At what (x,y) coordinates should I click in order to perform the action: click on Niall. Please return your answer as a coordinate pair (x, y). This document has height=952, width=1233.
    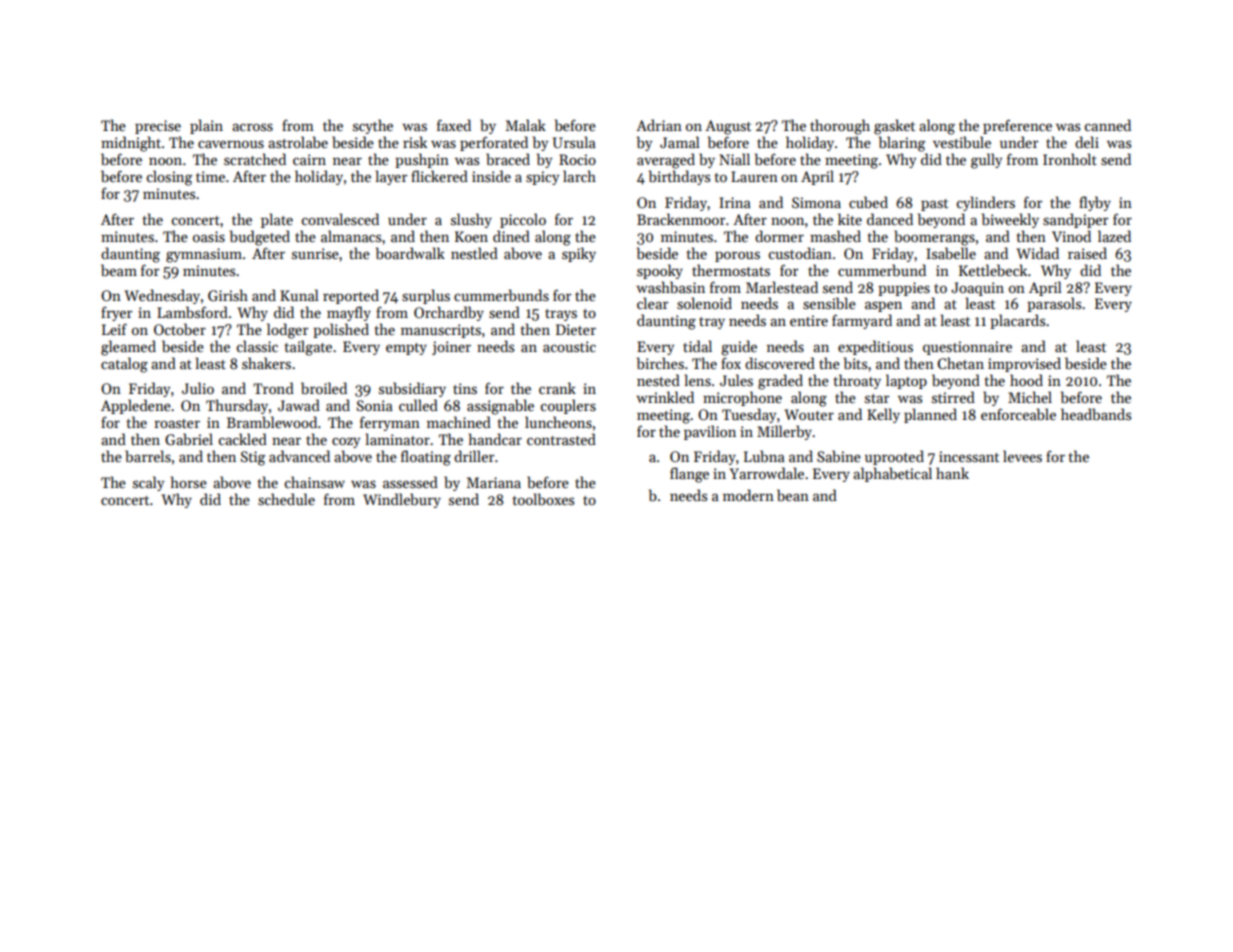
    Looking at the image, I should click on (734, 159).
